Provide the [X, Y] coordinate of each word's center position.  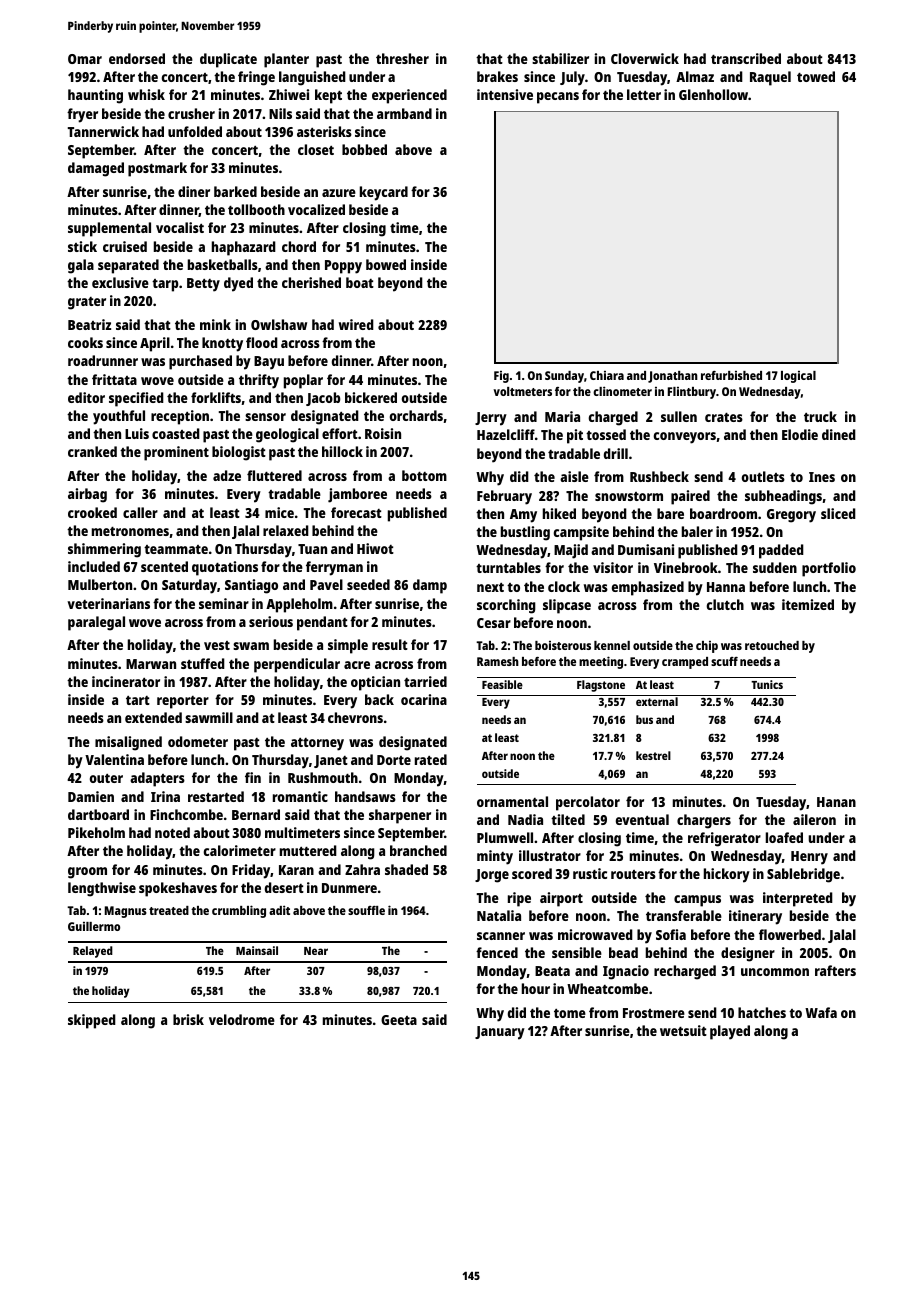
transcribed [746, 58]
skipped [92, 1021]
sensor [265, 417]
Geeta [399, 1020]
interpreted [798, 899]
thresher [402, 58]
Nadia [525, 819]
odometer [198, 741]
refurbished [731, 375]
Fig [501, 377]
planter [286, 60]
